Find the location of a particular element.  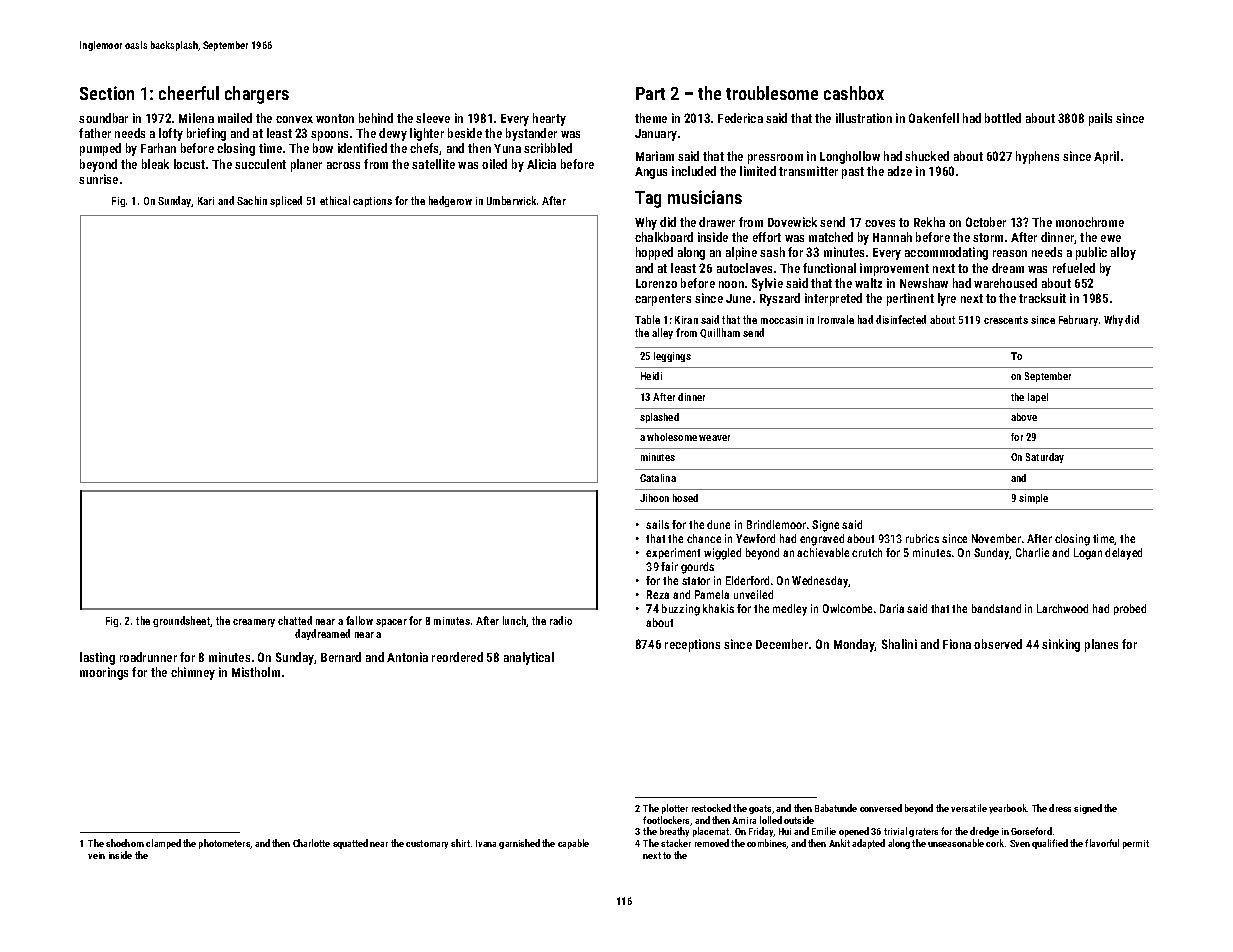

cashbox is located at coordinates (854, 93).
